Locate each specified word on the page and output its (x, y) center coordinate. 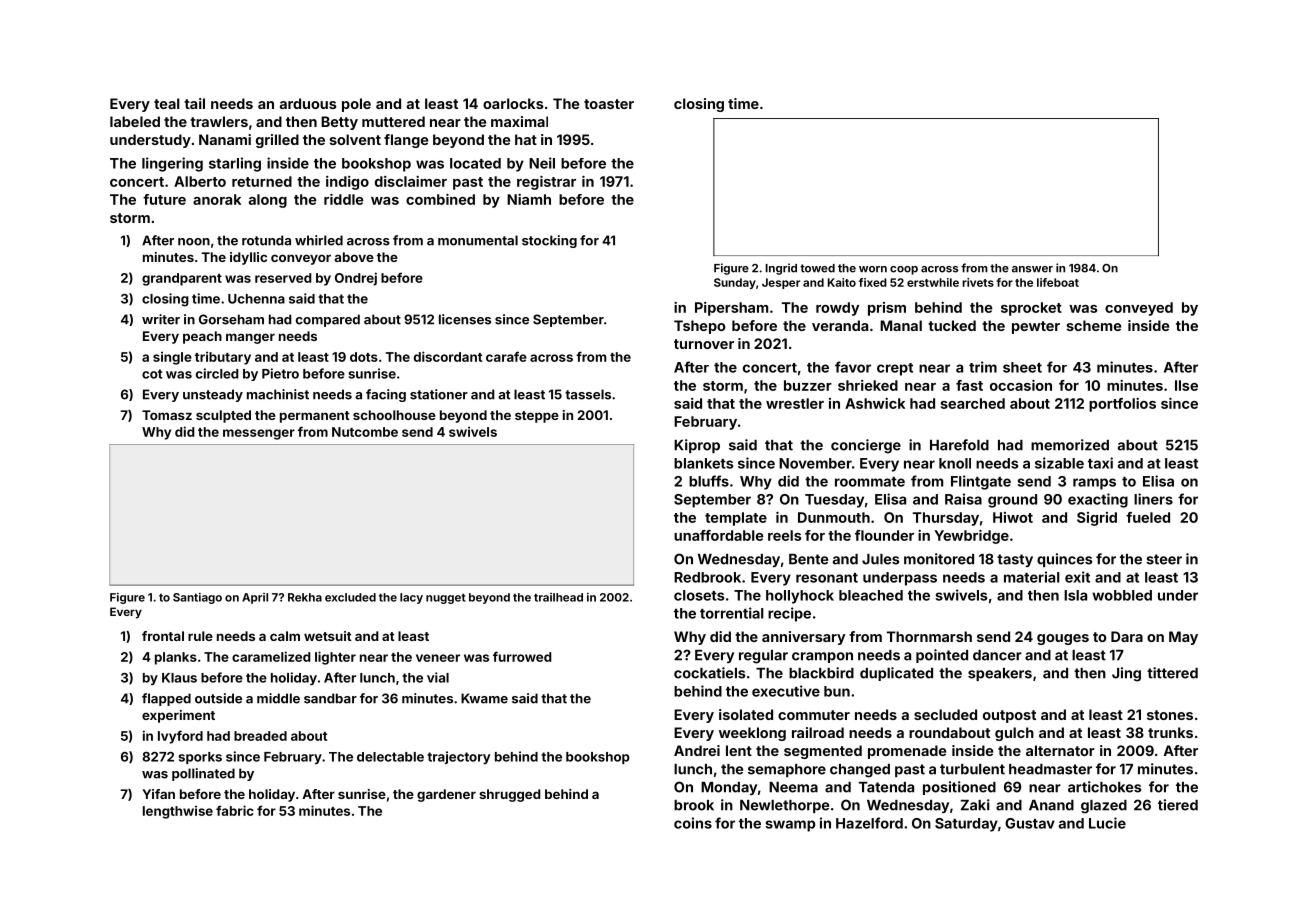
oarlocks (513, 103)
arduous (308, 103)
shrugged (510, 795)
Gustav (1030, 823)
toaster (609, 104)
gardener (446, 795)
